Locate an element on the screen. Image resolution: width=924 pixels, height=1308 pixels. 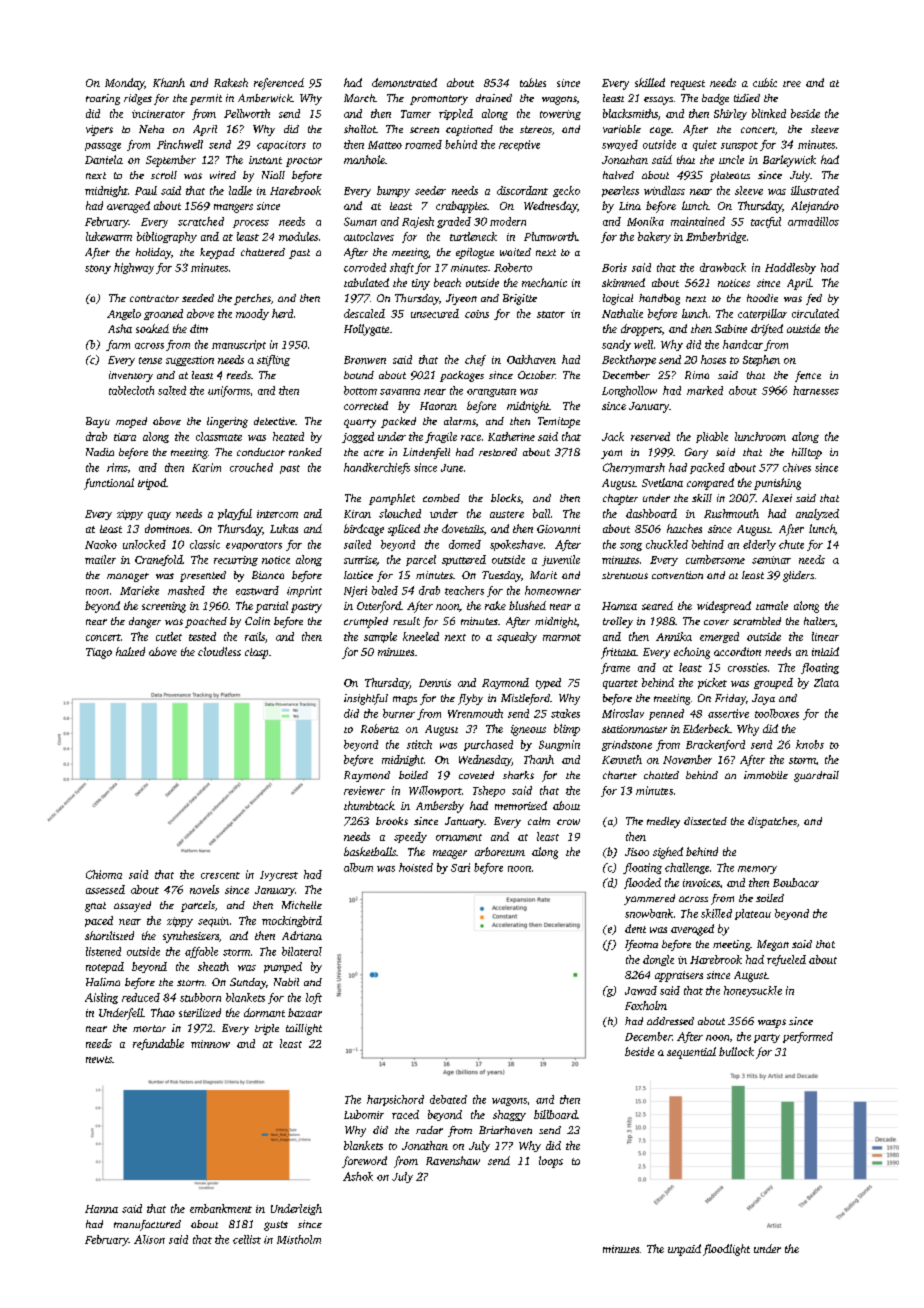
cellist is located at coordinates (247, 1239).
